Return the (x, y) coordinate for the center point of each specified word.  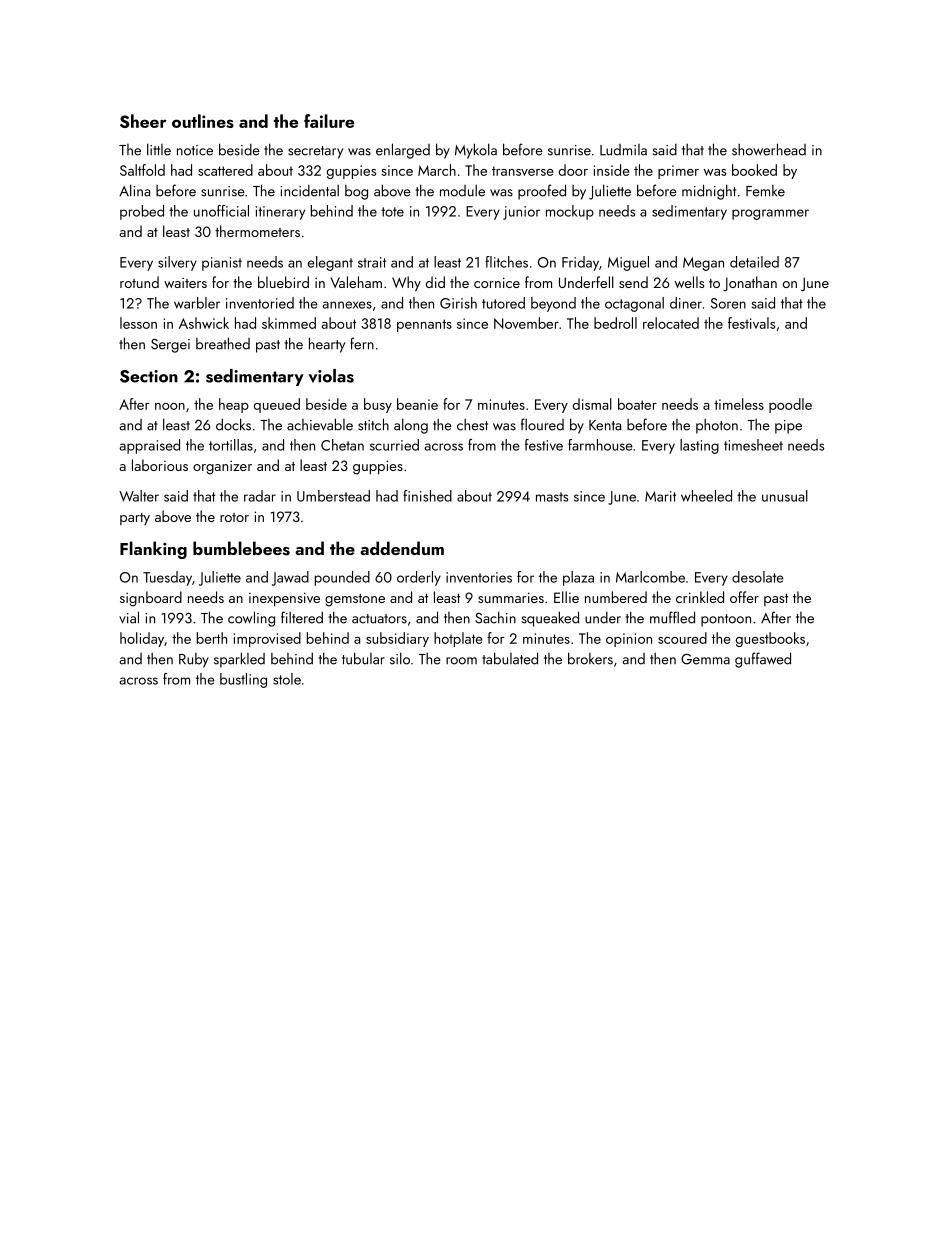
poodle (790, 405)
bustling (243, 680)
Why (406, 283)
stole (287, 679)
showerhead (769, 149)
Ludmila (623, 150)
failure (329, 121)
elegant (330, 263)
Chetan (342, 445)
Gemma (705, 659)
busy (378, 405)
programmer (770, 214)
